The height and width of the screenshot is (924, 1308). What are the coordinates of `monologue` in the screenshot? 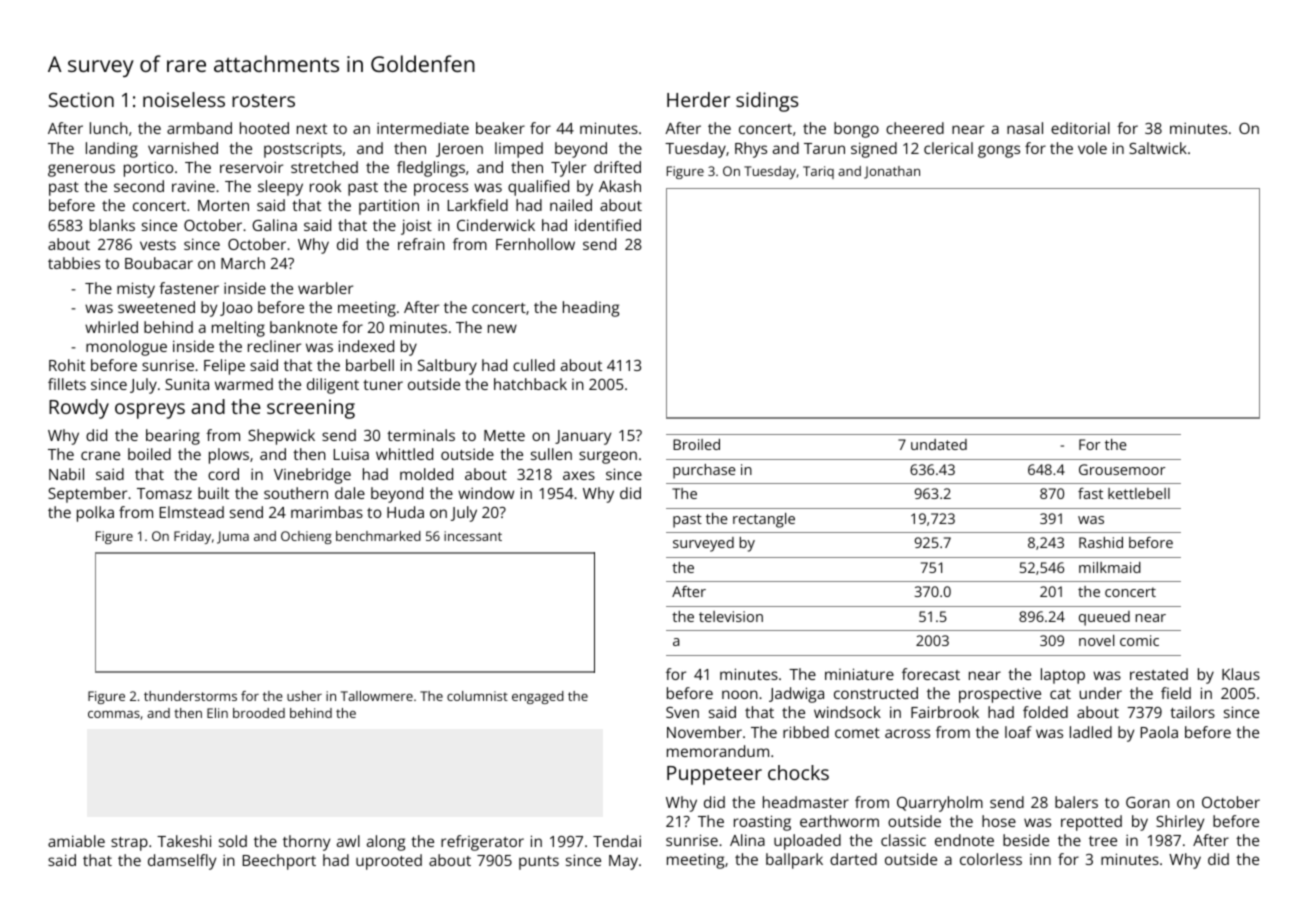 It's located at (126, 348).
